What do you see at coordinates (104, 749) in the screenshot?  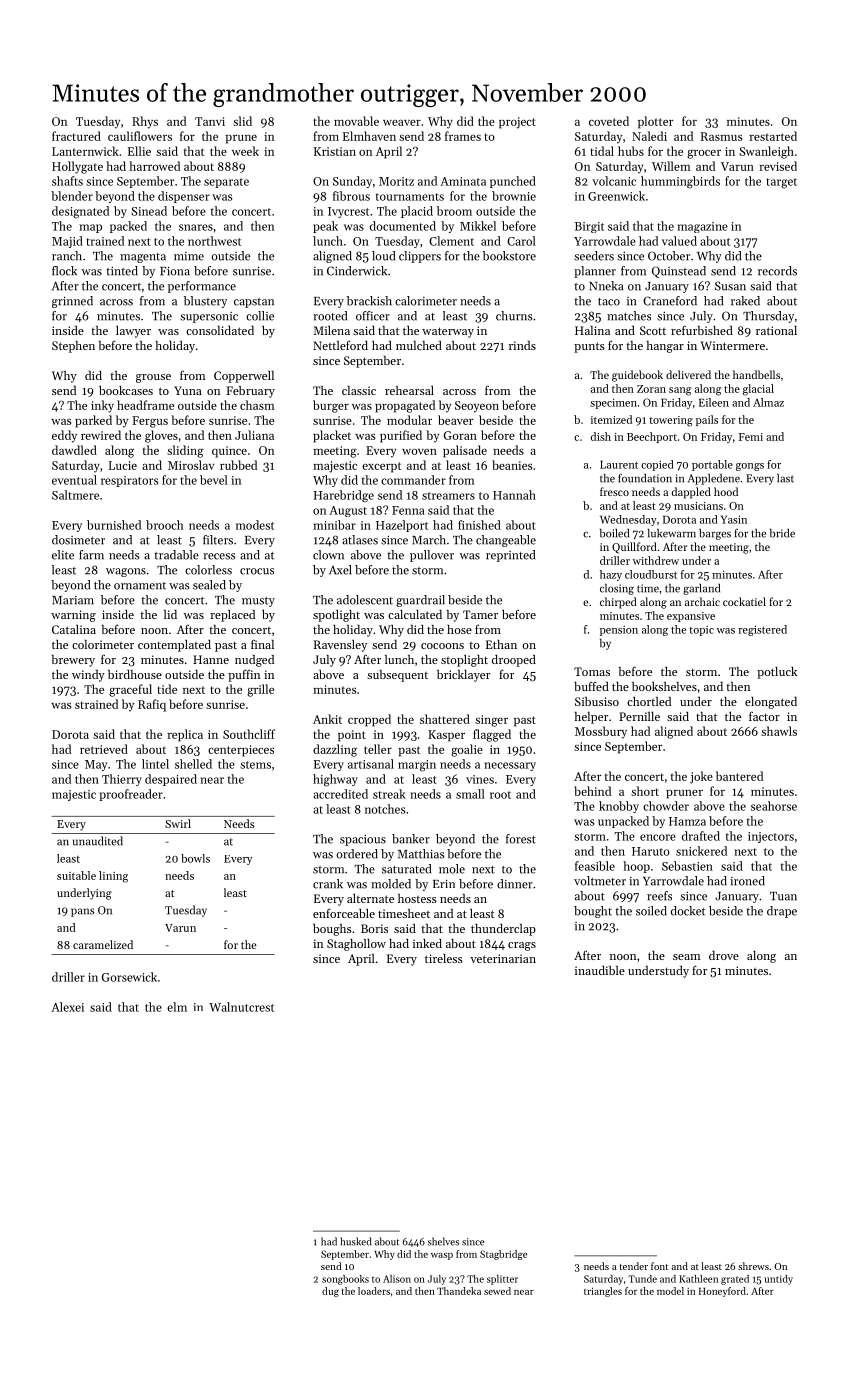 I see `retrieved` at bounding box center [104, 749].
